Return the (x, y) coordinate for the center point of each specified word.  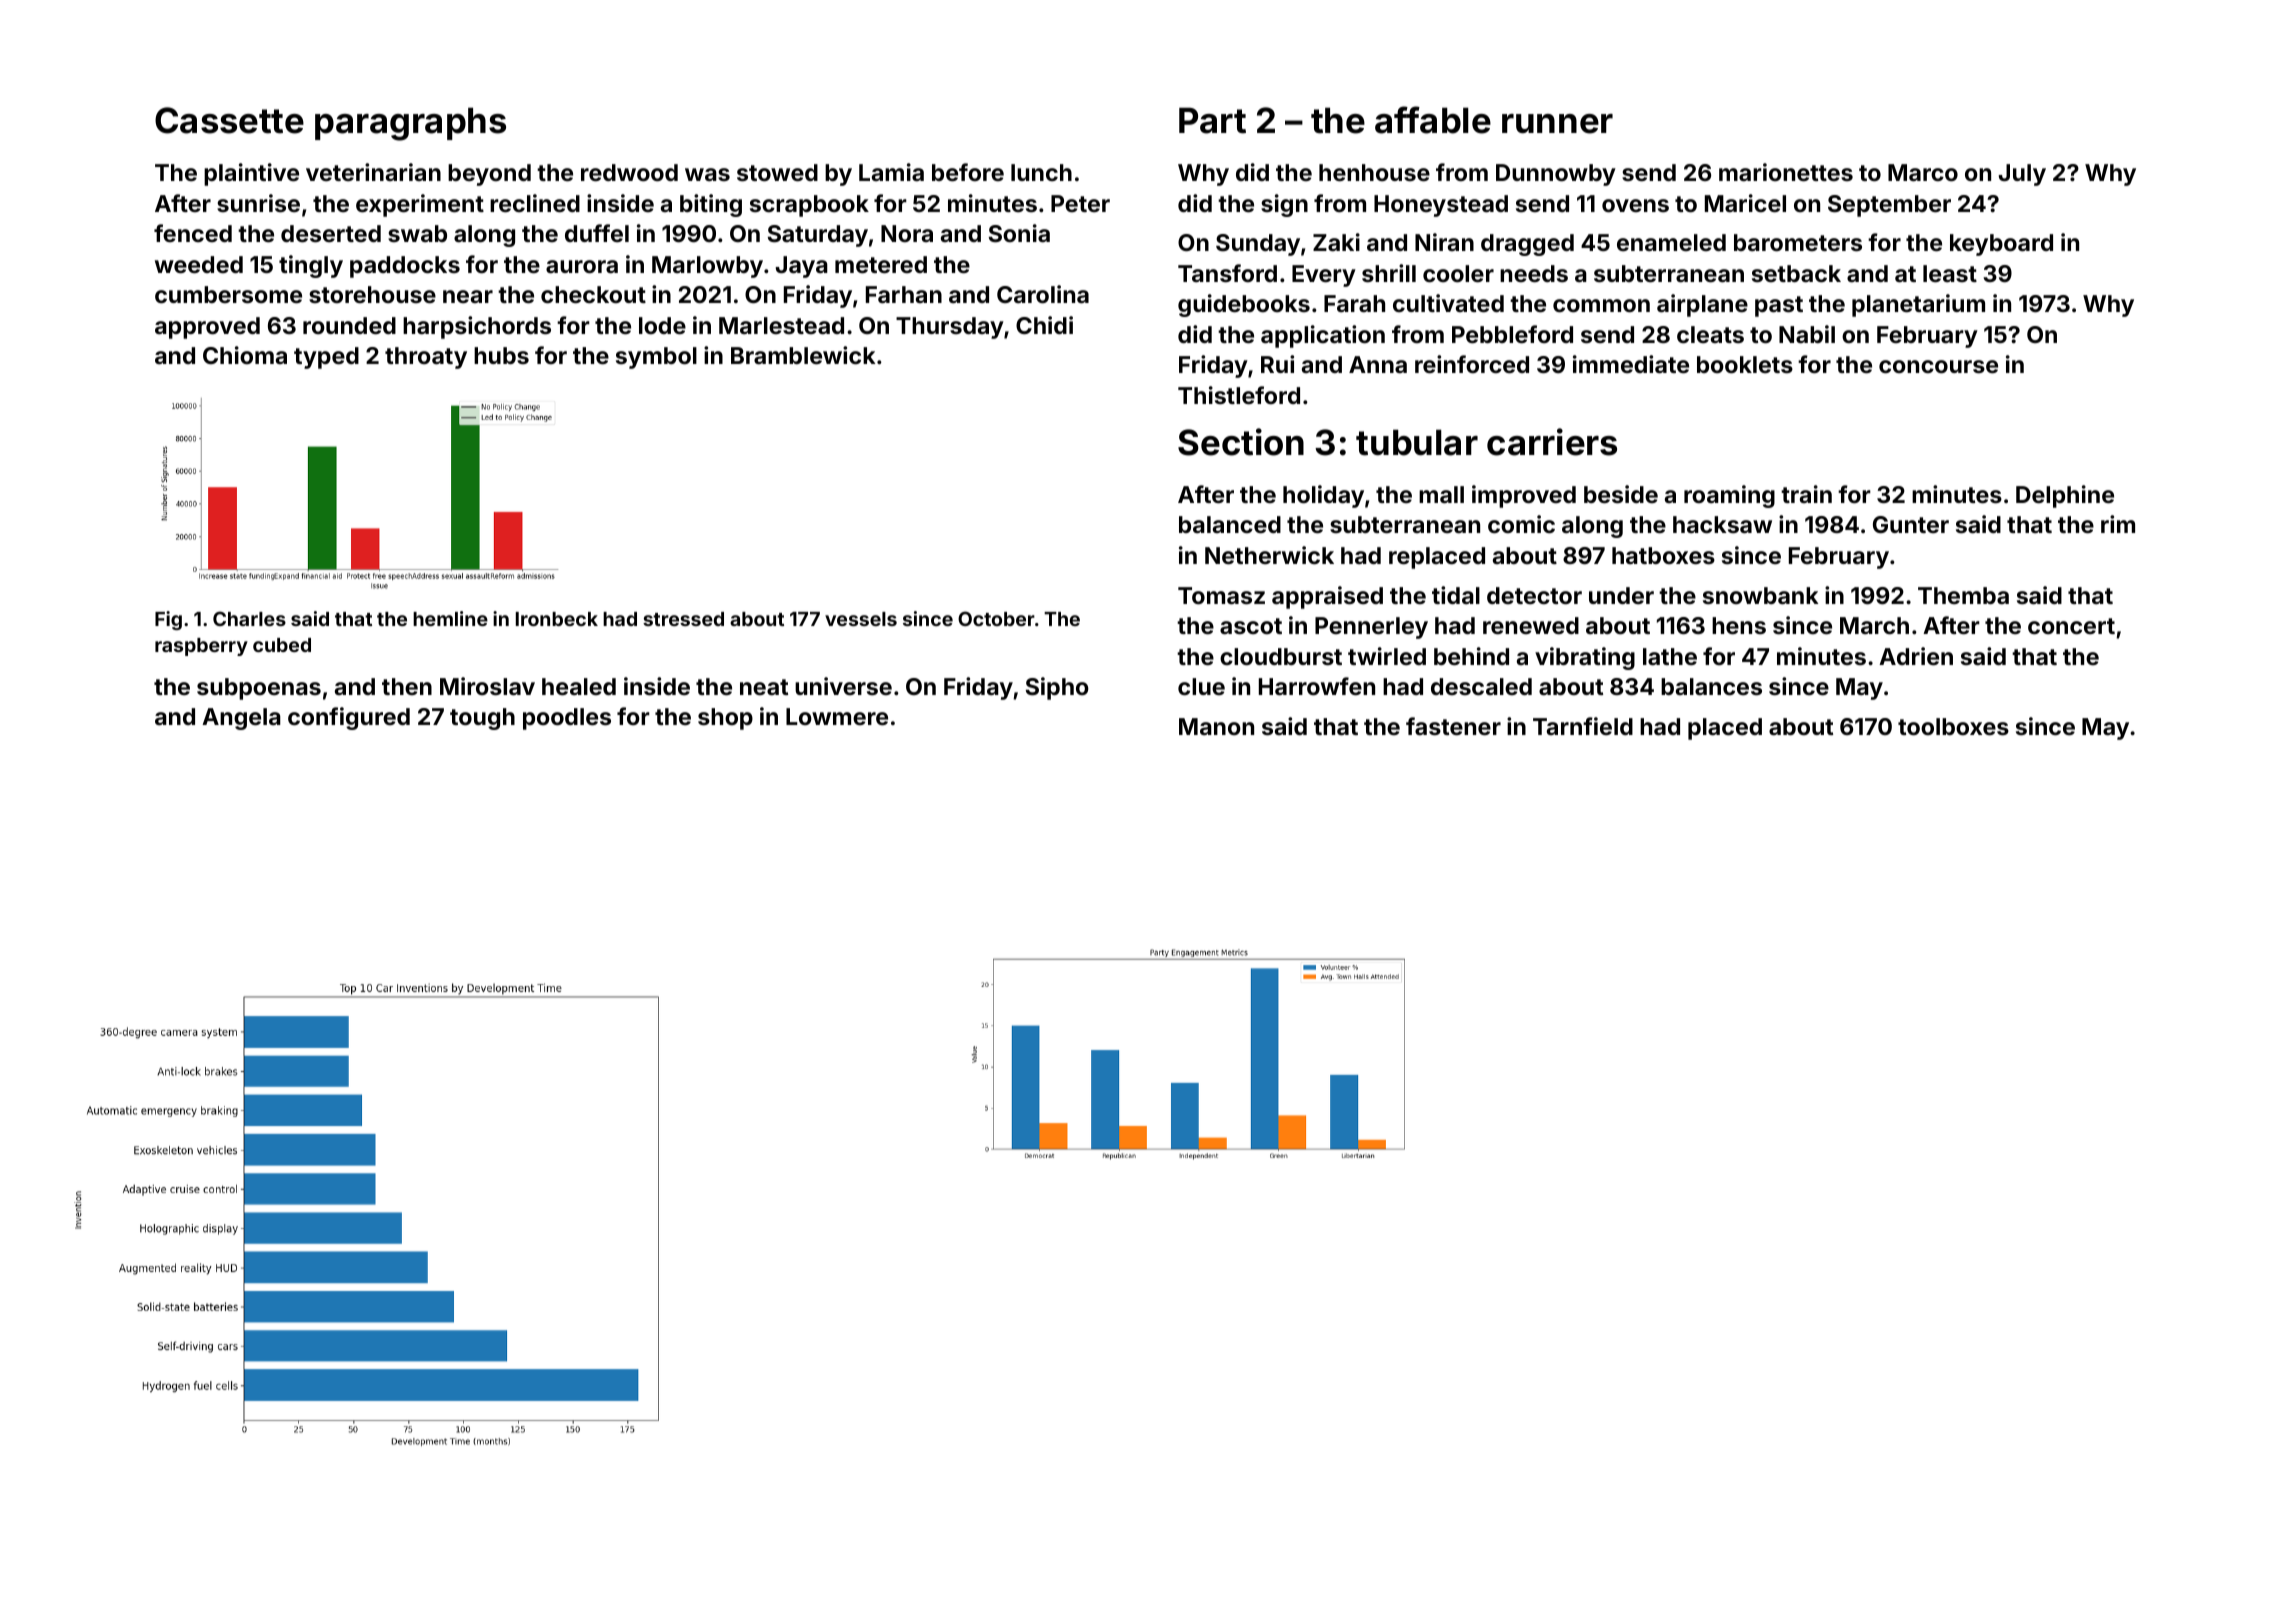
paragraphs (410, 124)
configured (349, 718)
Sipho (1057, 688)
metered (881, 264)
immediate (1631, 364)
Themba (1963, 595)
